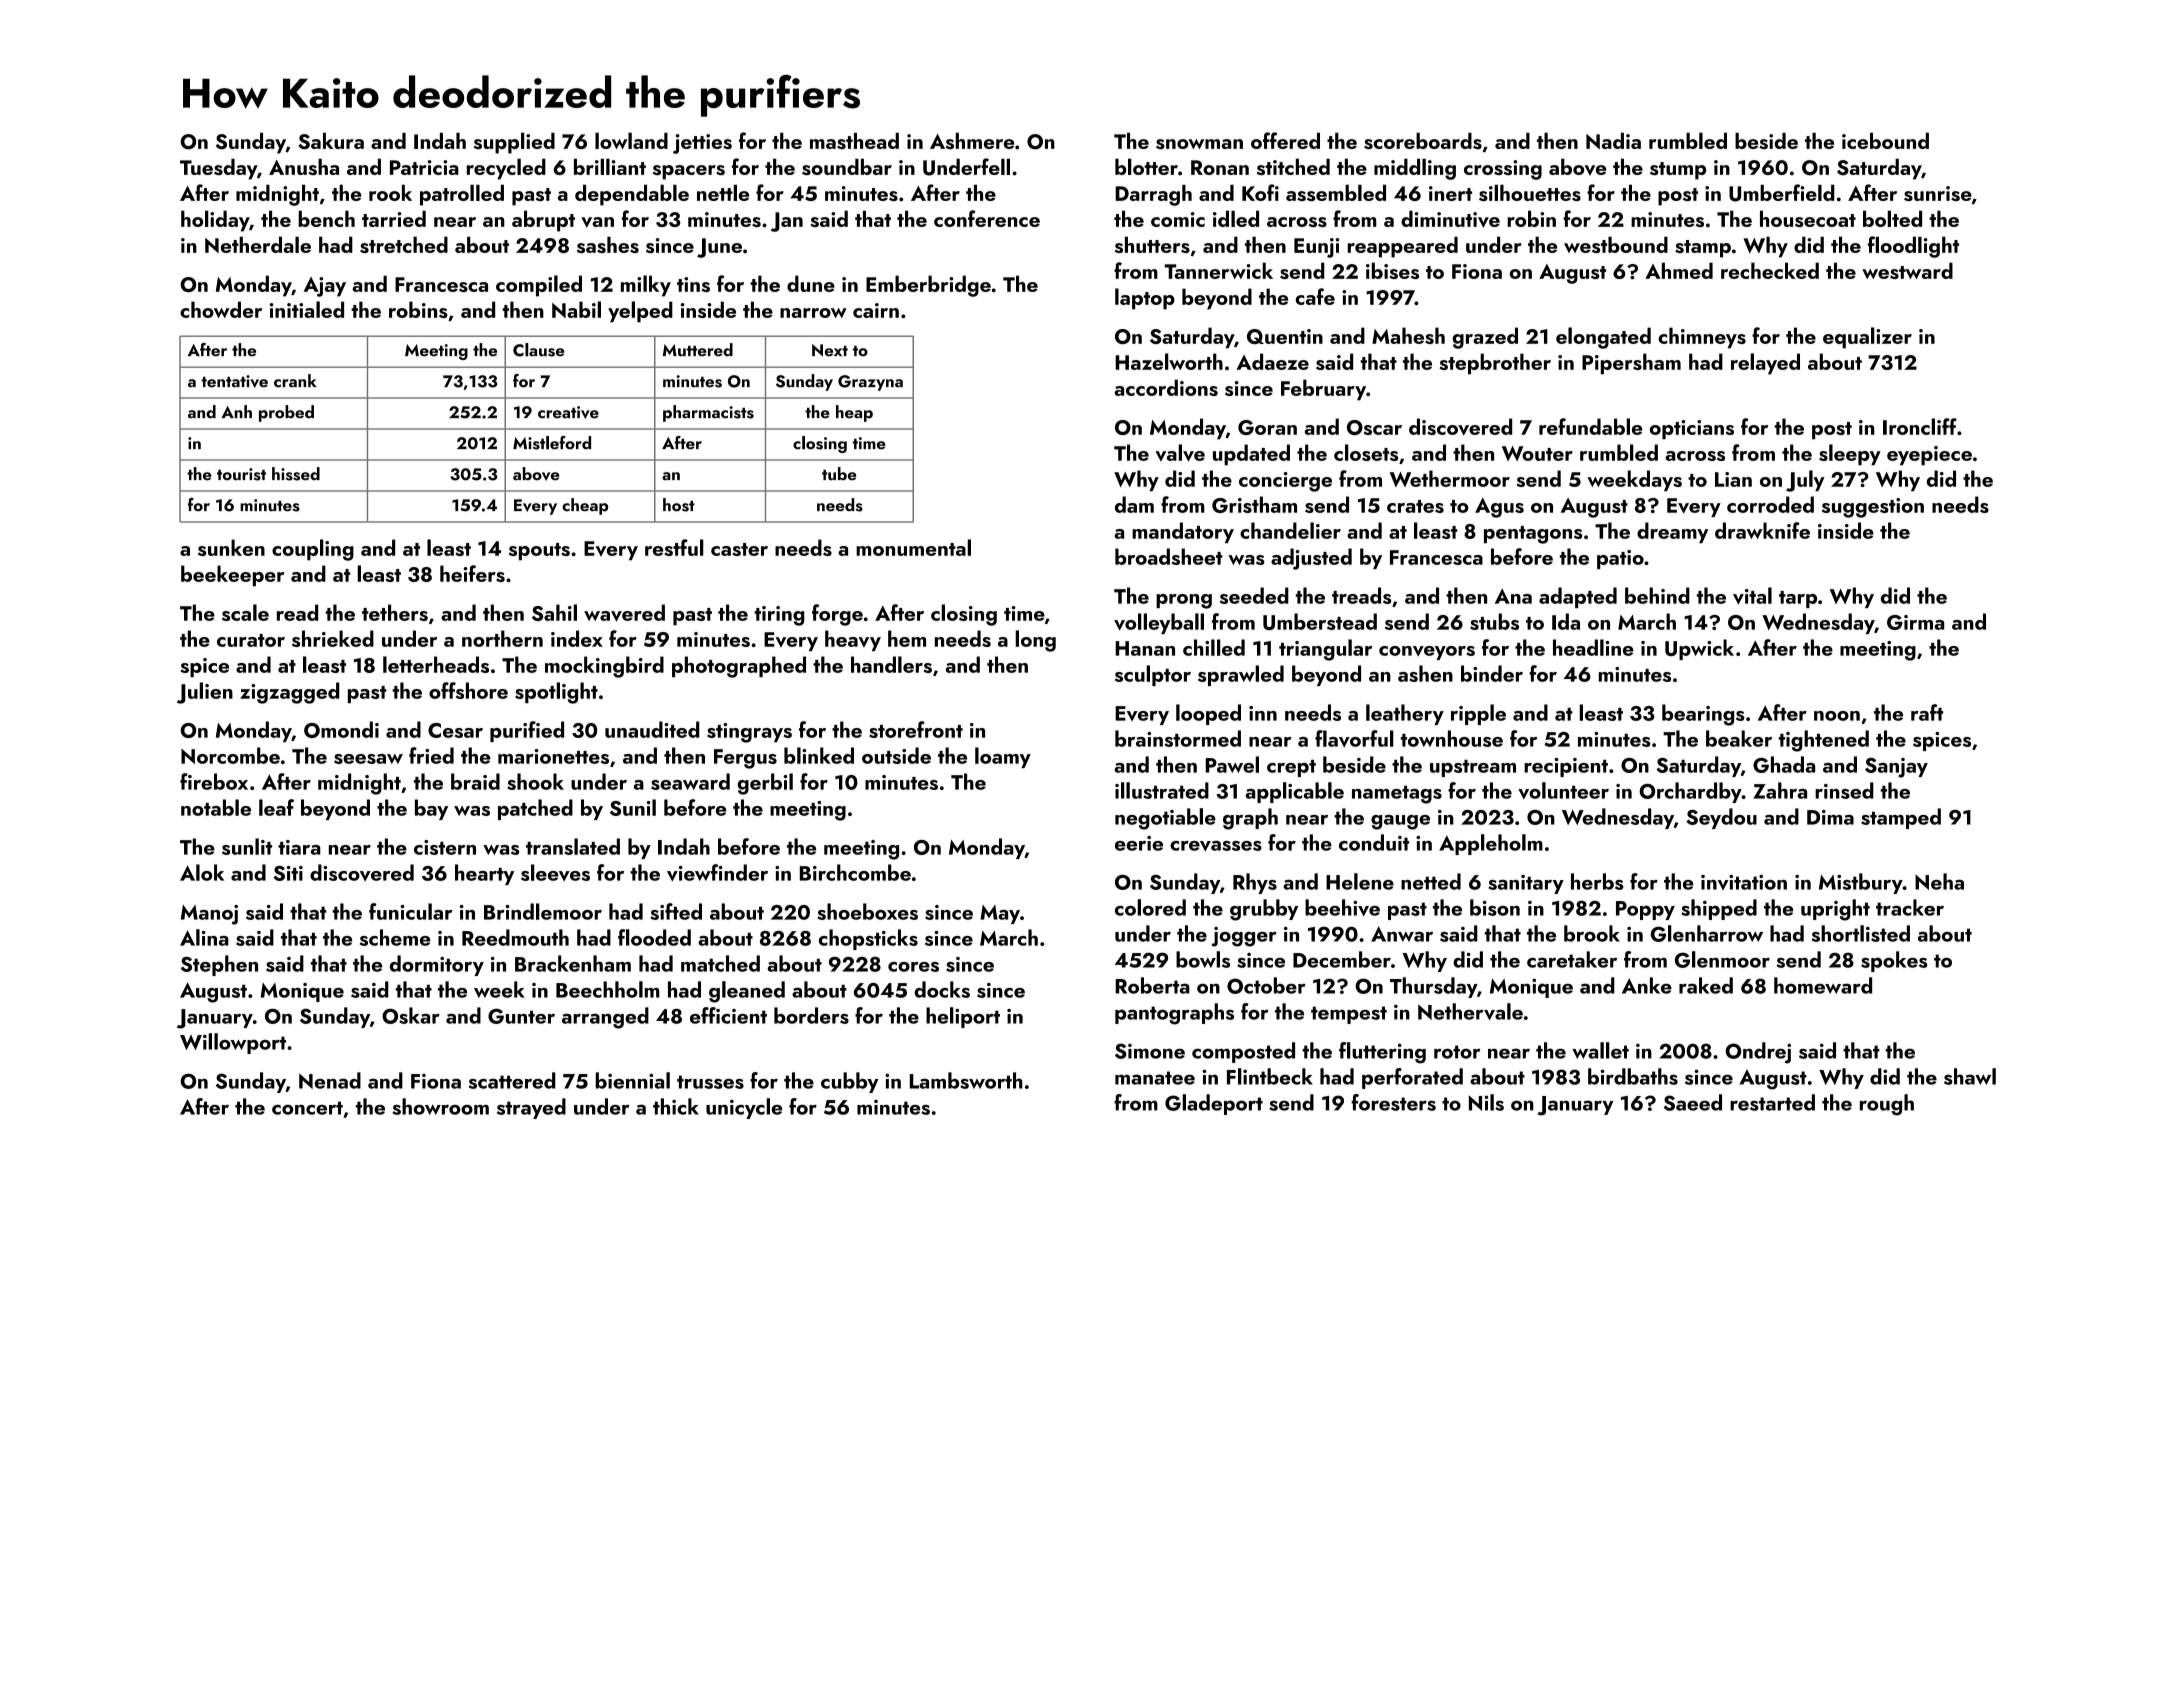 The image size is (2178, 1683). I want to click on accordions, so click(1166, 387).
